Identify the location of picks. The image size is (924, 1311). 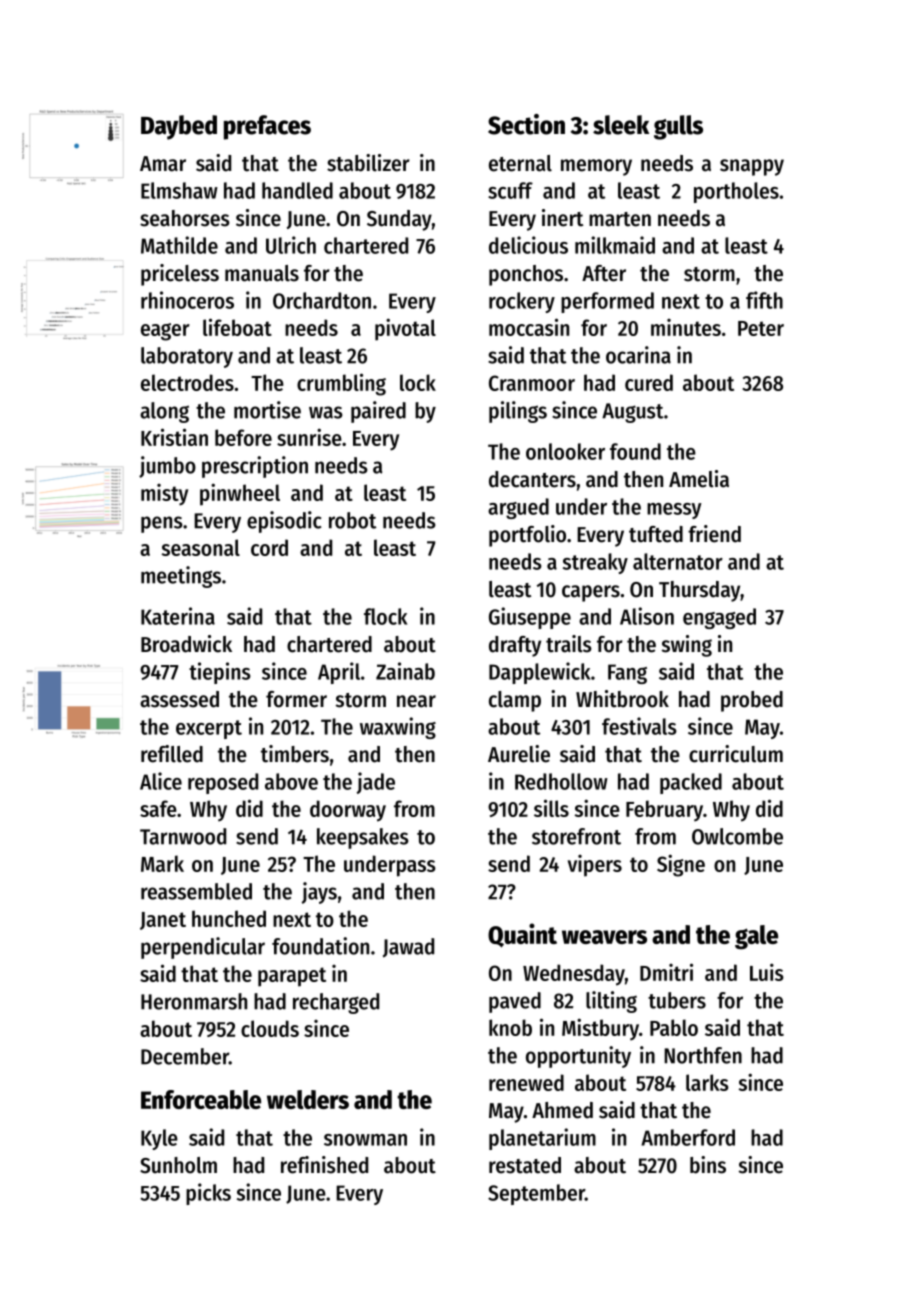
(208, 1194).
